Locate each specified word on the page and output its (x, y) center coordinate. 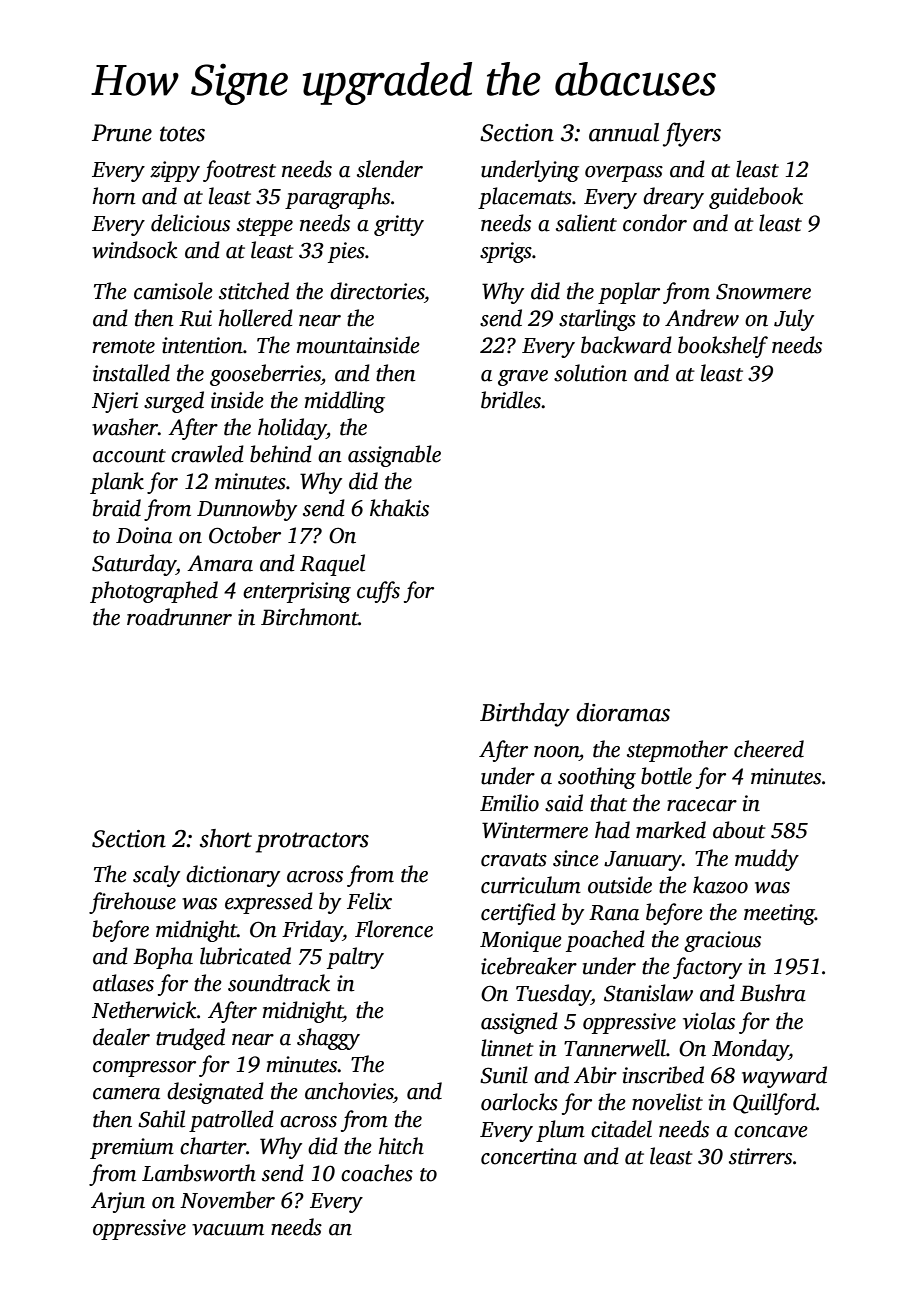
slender (390, 169)
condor (655, 223)
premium (132, 1148)
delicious (190, 223)
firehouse (132, 903)
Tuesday (553, 995)
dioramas (623, 712)
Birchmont (309, 617)
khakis (399, 508)
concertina (529, 1156)
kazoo (720, 885)
